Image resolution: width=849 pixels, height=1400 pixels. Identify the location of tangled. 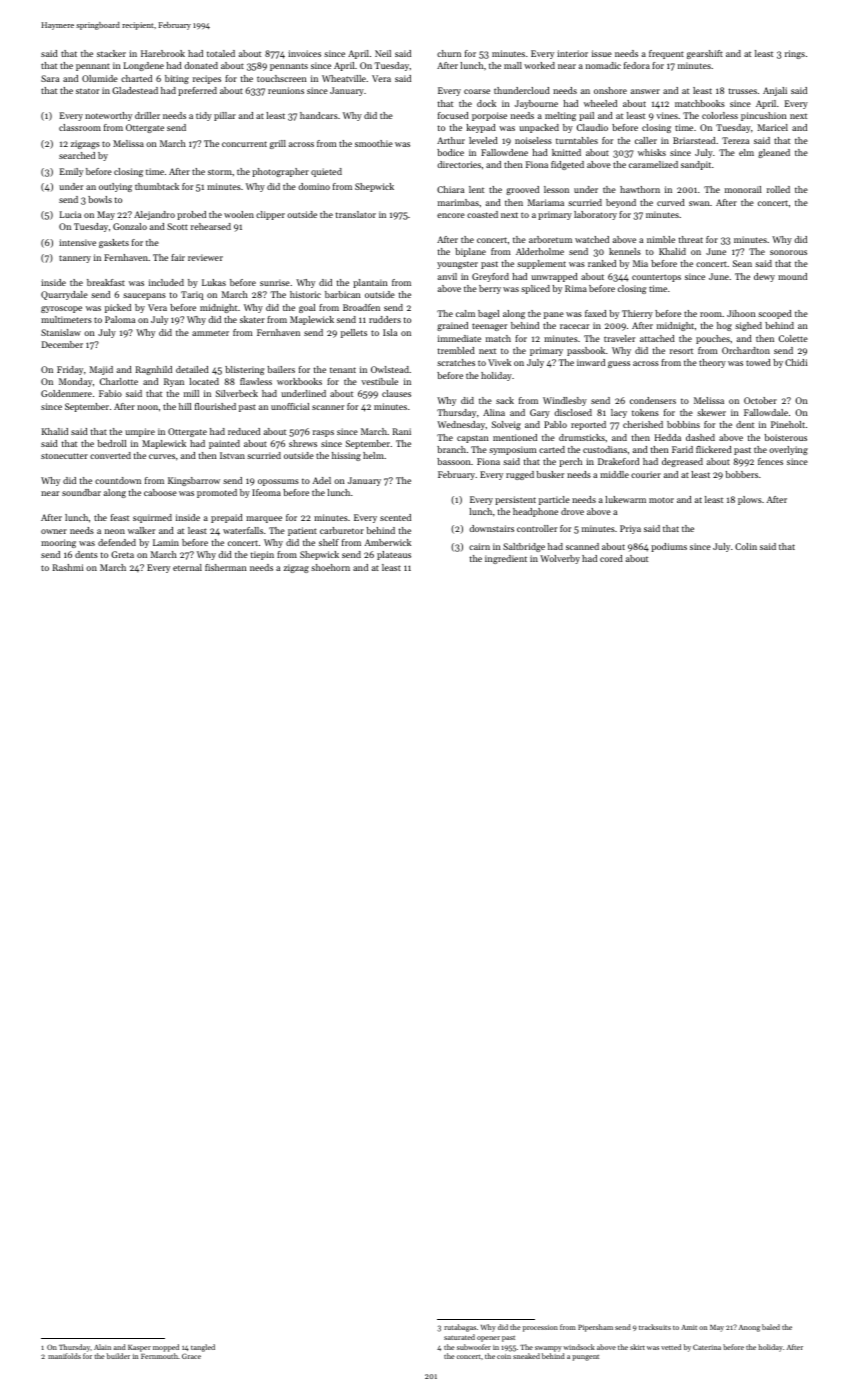
(203, 1348).
